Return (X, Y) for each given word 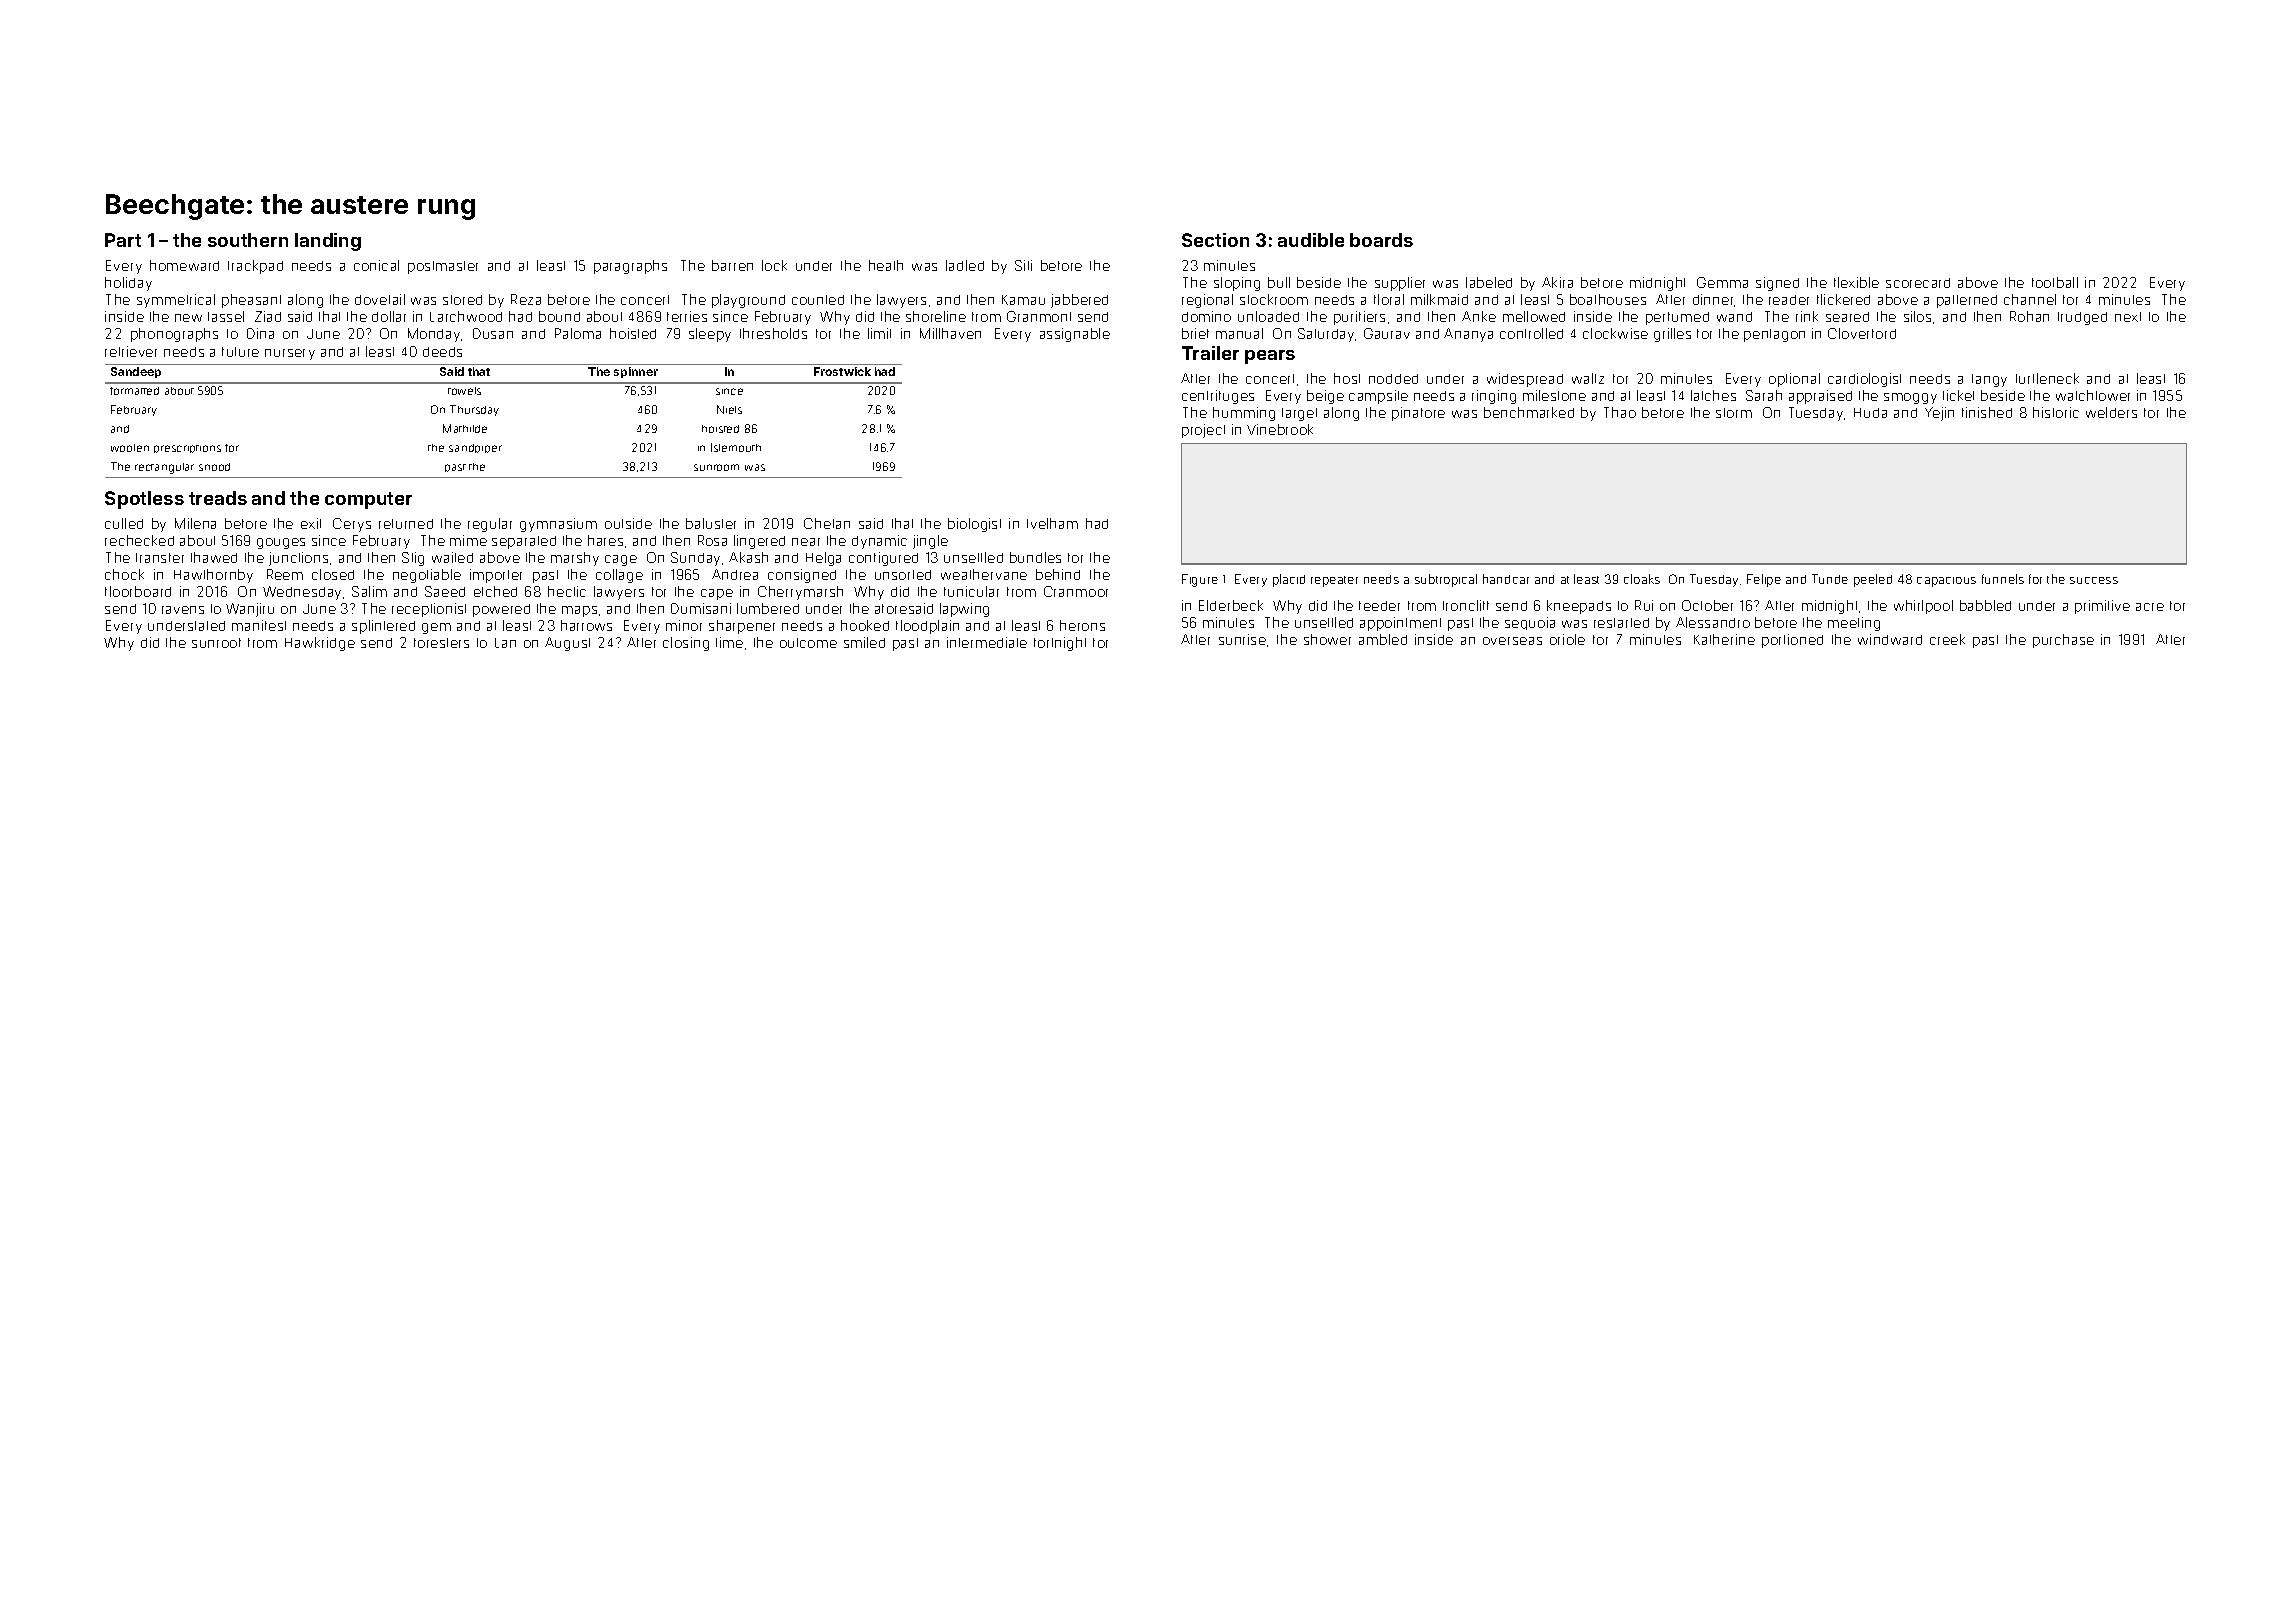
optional (1794, 380)
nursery (290, 354)
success (2094, 580)
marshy (575, 559)
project (1203, 431)
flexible (1856, 282)
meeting (1854, 624)
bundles (1035, 557)
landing (328, 242)
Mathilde (465, 428)
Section (1215, 240)
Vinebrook (1280, 429)
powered (501, 610)
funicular (971, 591)
